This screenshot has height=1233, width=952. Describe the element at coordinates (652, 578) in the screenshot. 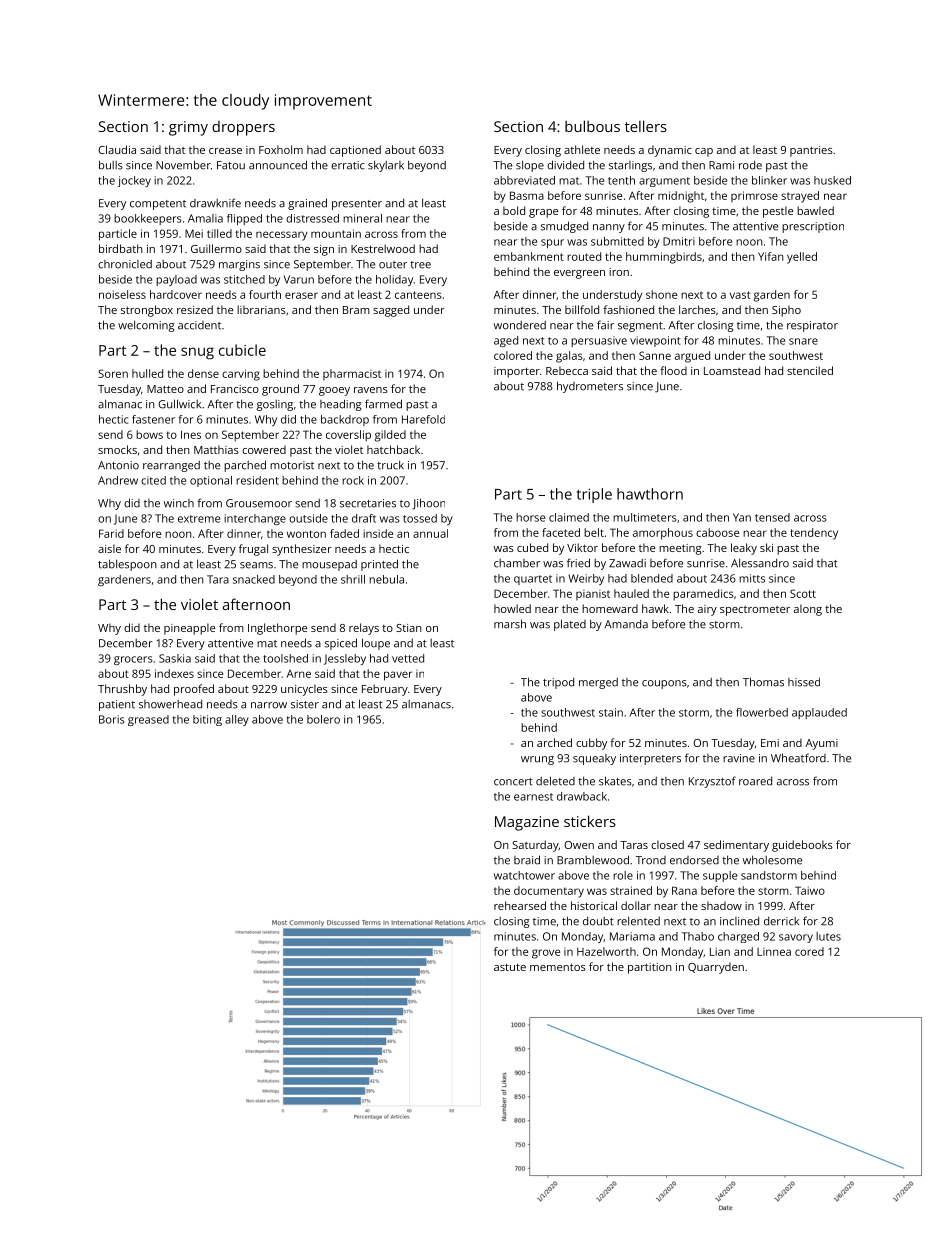

I see `blended` at that location.
